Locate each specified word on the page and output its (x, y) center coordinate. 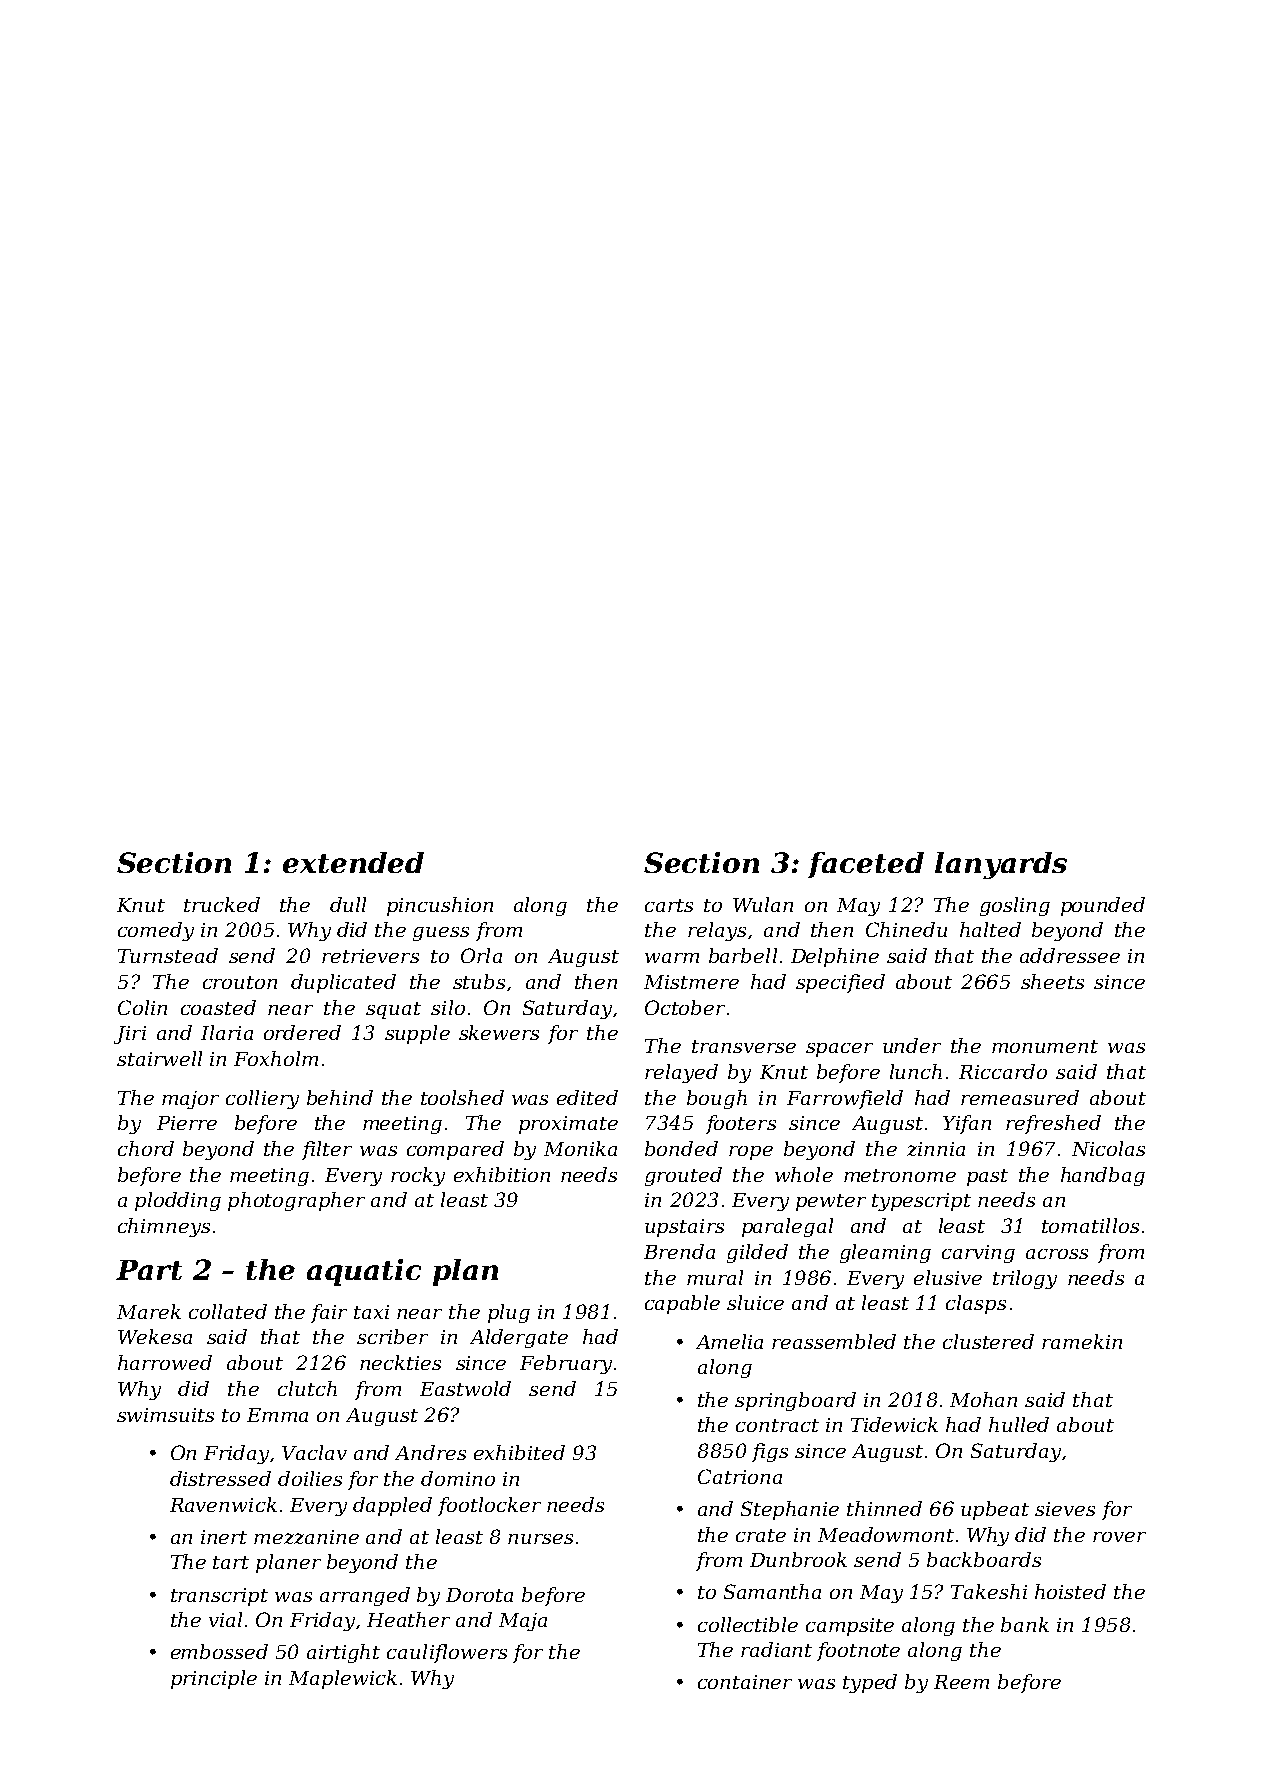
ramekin (1082, 1341)
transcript (219, 1597)
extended (353, 862)
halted (990, 929)
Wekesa (155, 1336)
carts (669, 905)
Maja (523, 1622)
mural (715, 1277)
